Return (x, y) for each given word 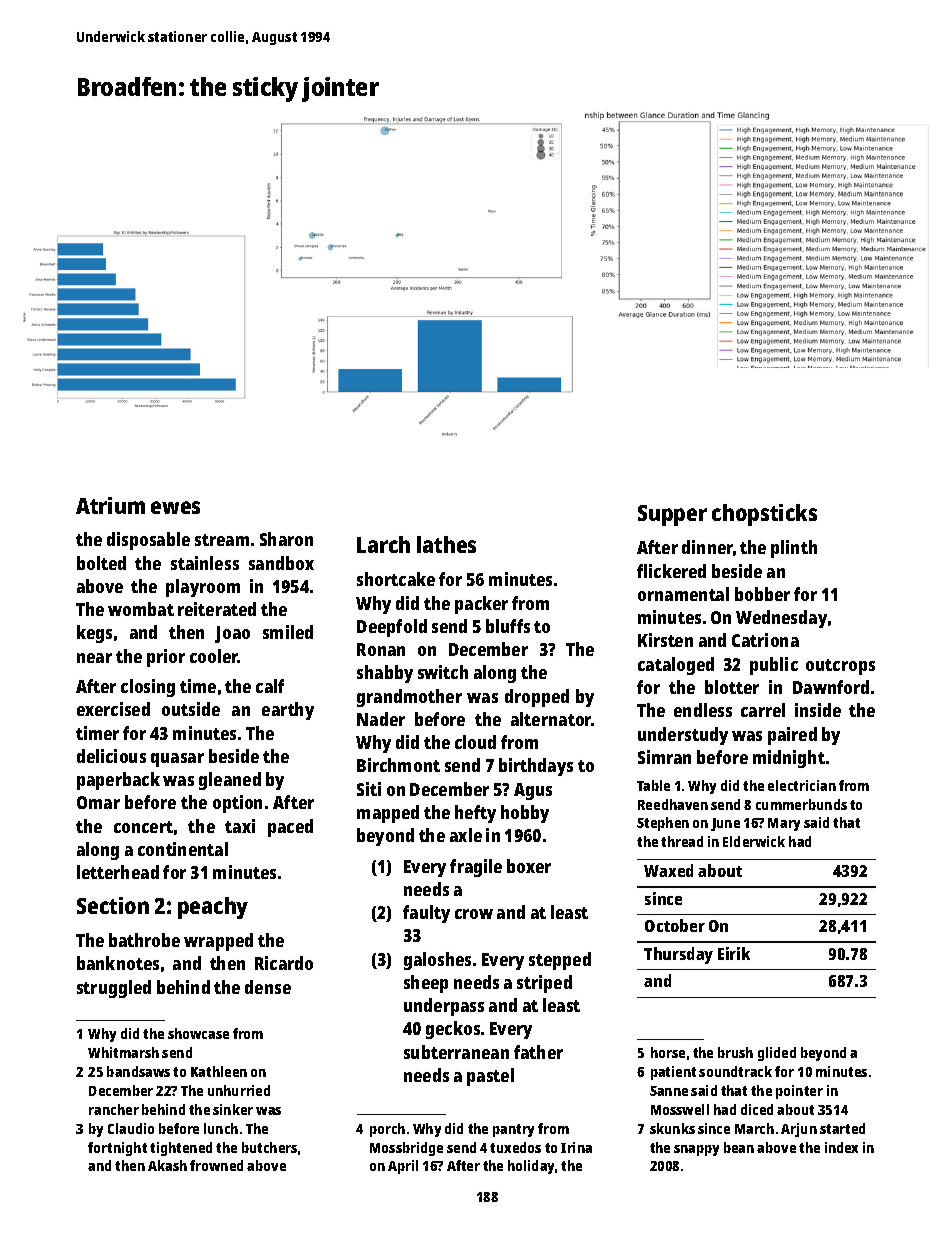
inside (818, 710)
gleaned (230, 781)
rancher (114, 1109)
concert (143, 827)
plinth (794, 549)
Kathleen (219, 1071)
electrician (802, 785)
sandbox (281, 563)
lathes (446, 544)
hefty (475, 814)
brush (735, 1052)
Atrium (110, 505)
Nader (381, 719)
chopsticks (764, 515)
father (538, 1052)
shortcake (396, 579)
